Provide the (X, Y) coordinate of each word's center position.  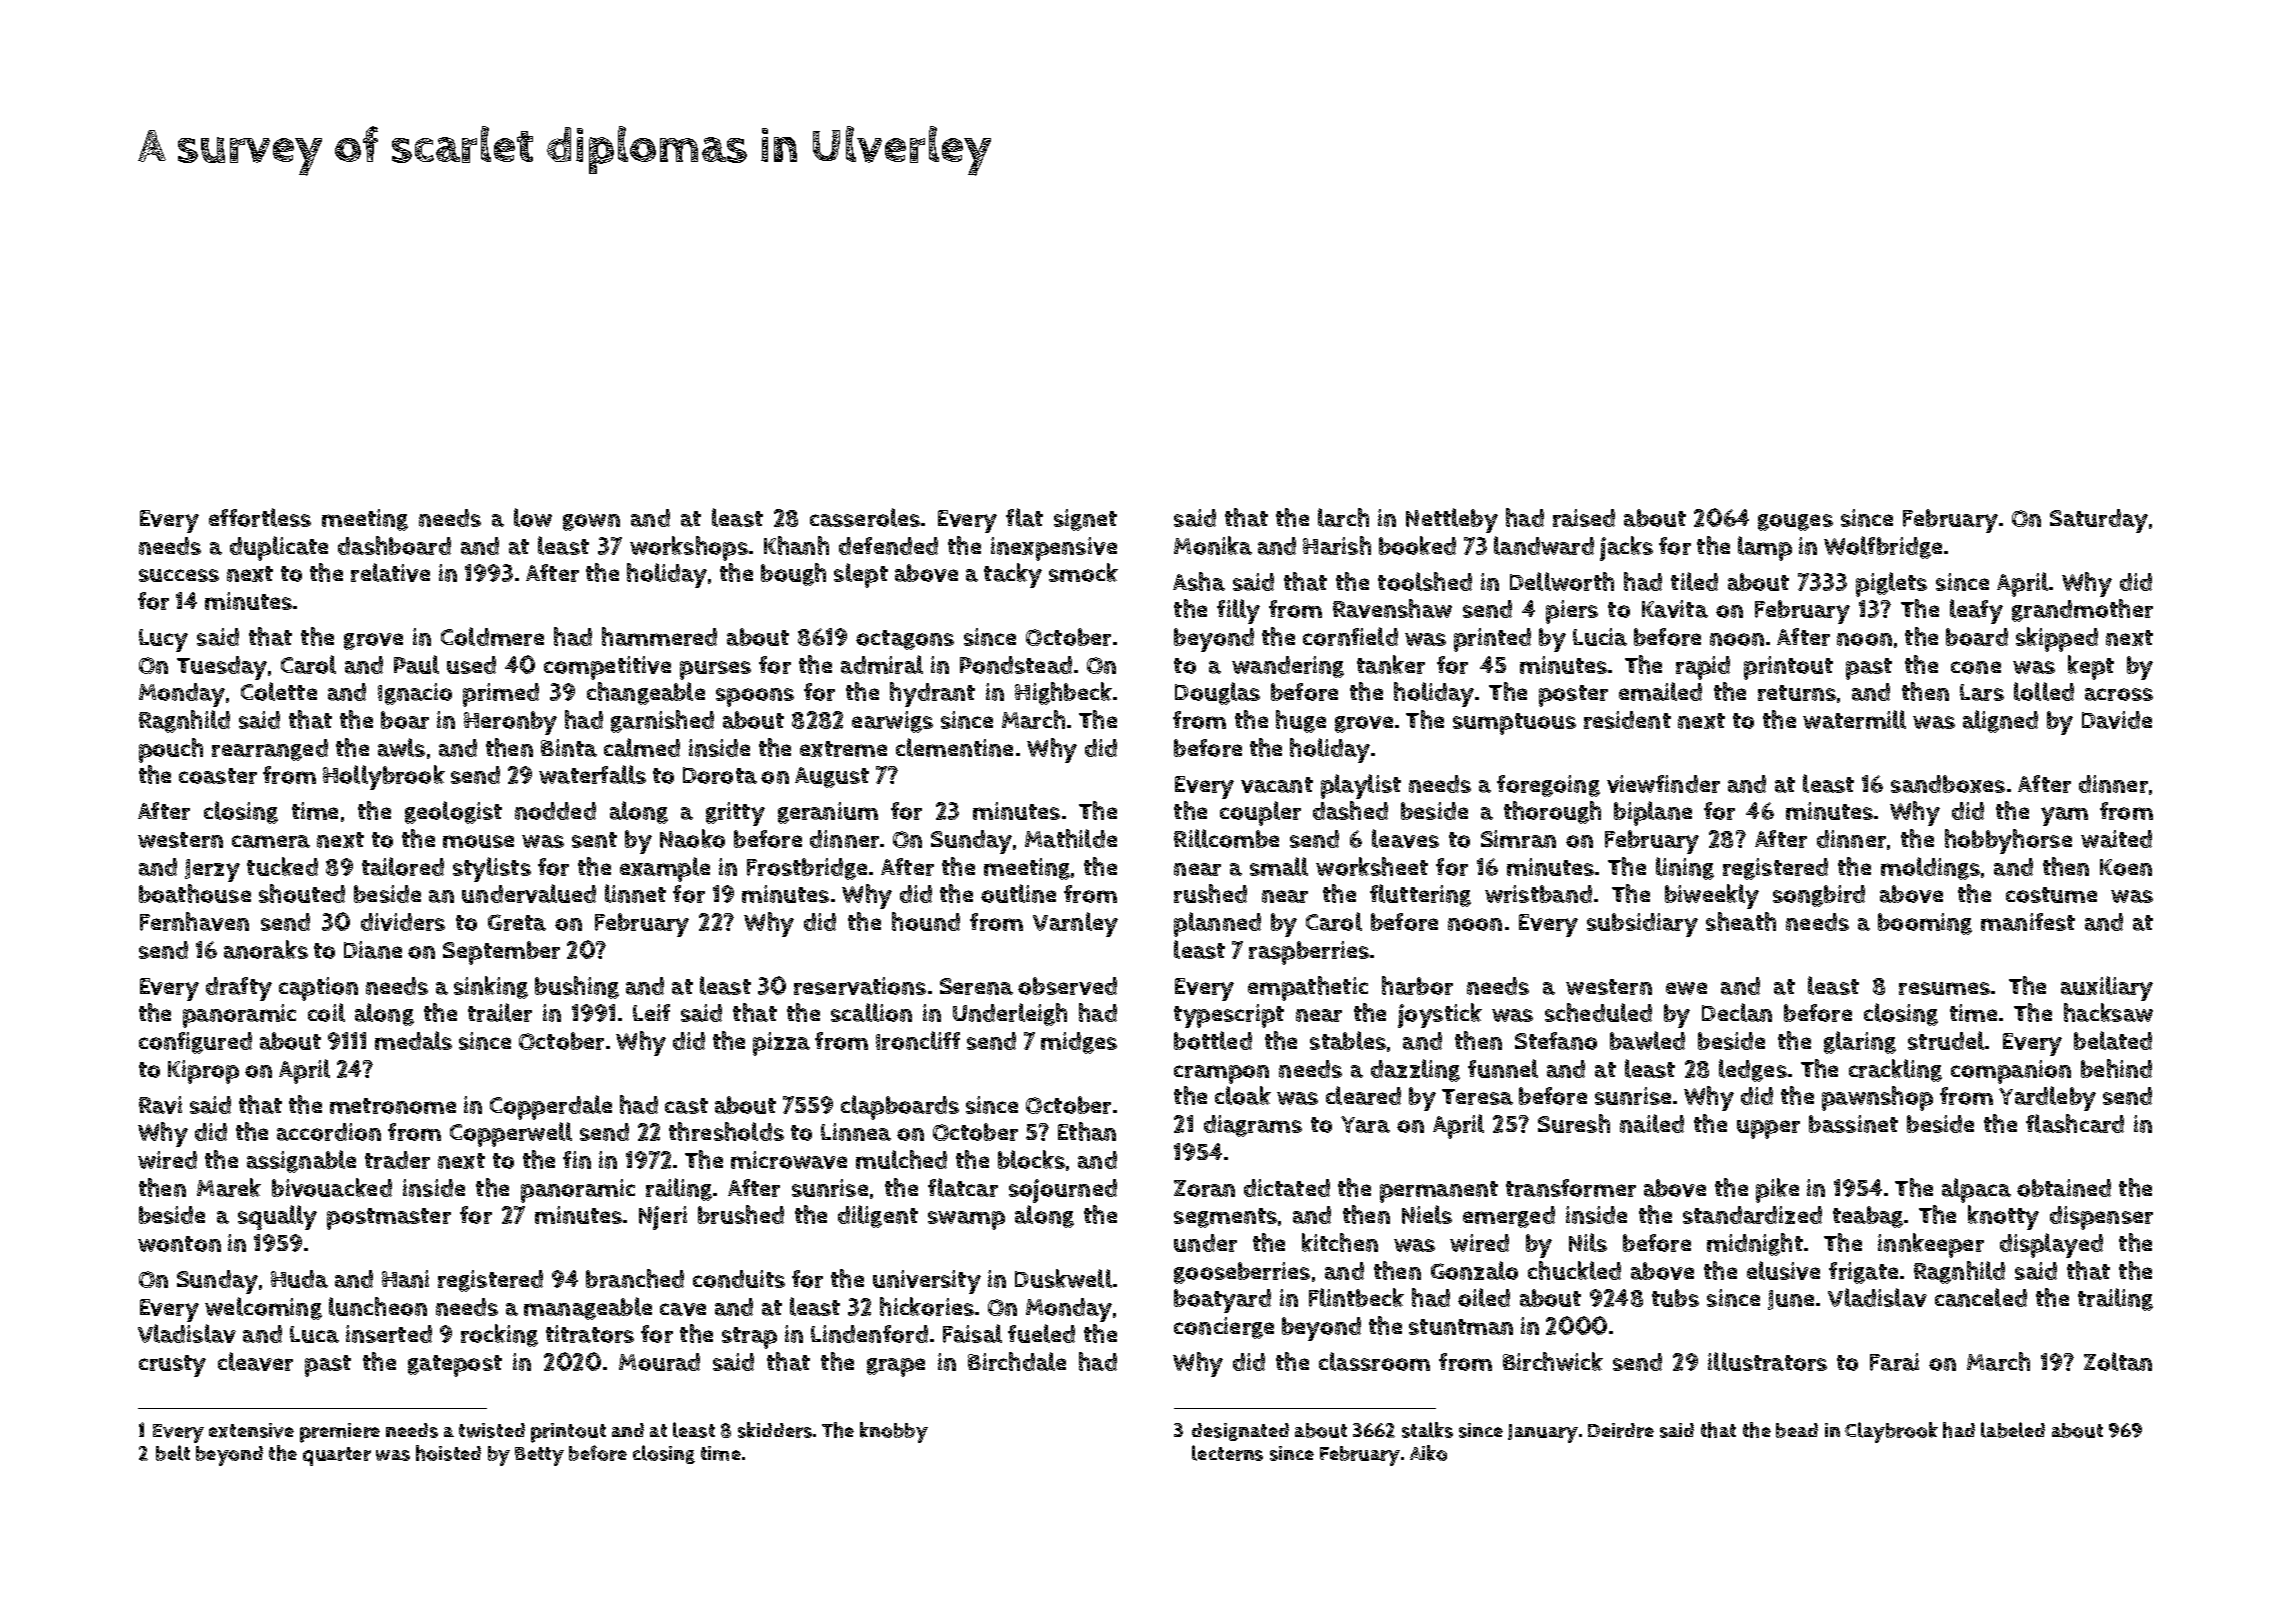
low (533, 517)
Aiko (1428, 1453)
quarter (337, 1456)
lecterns (1227, 1453)
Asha (1199, 581)
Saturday (2099, 521)
